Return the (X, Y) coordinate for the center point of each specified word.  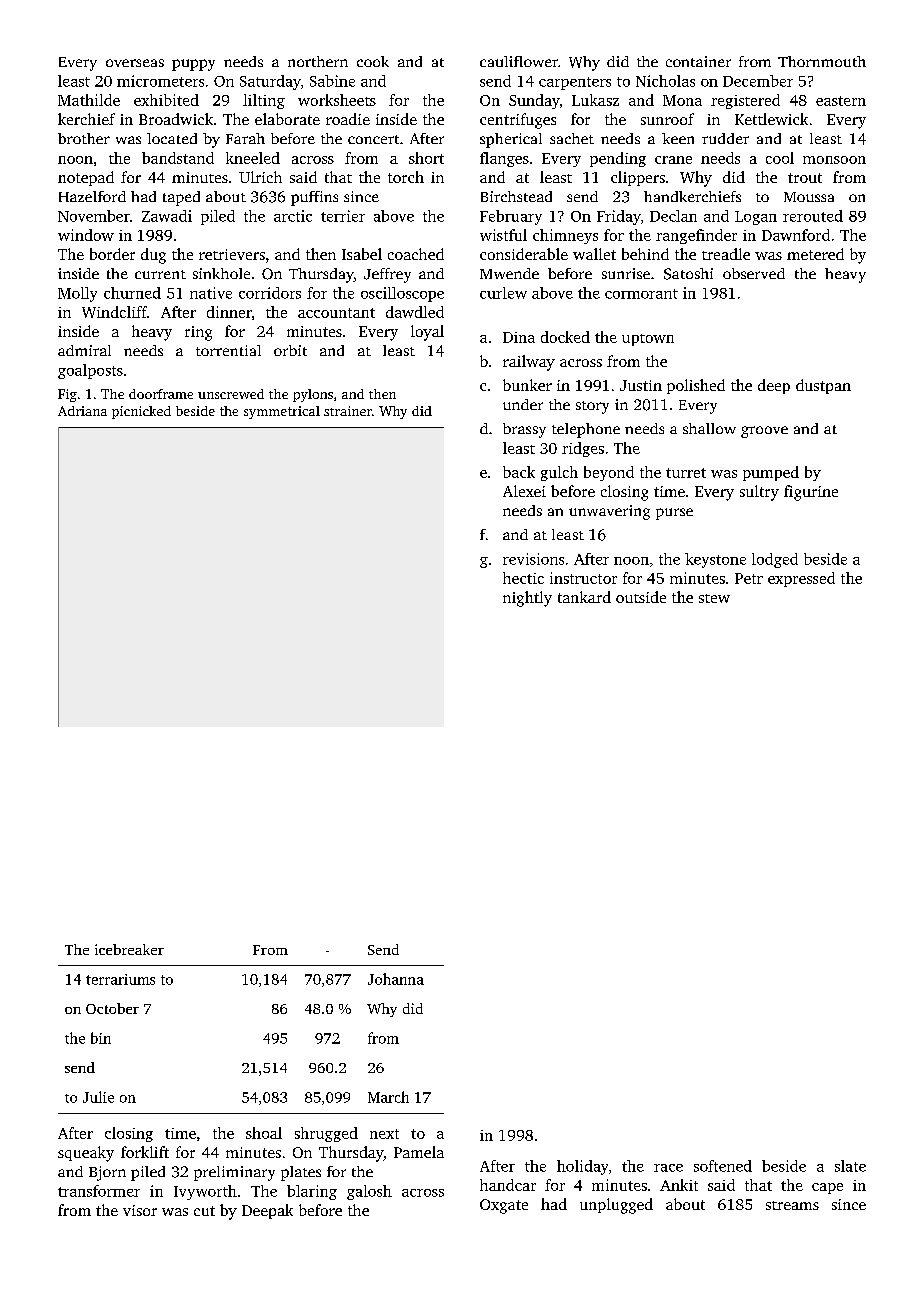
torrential (228, 350)
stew (714, 598)
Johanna (396, 979)
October (112, 1008)
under (523, 404)
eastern (841, 101)
